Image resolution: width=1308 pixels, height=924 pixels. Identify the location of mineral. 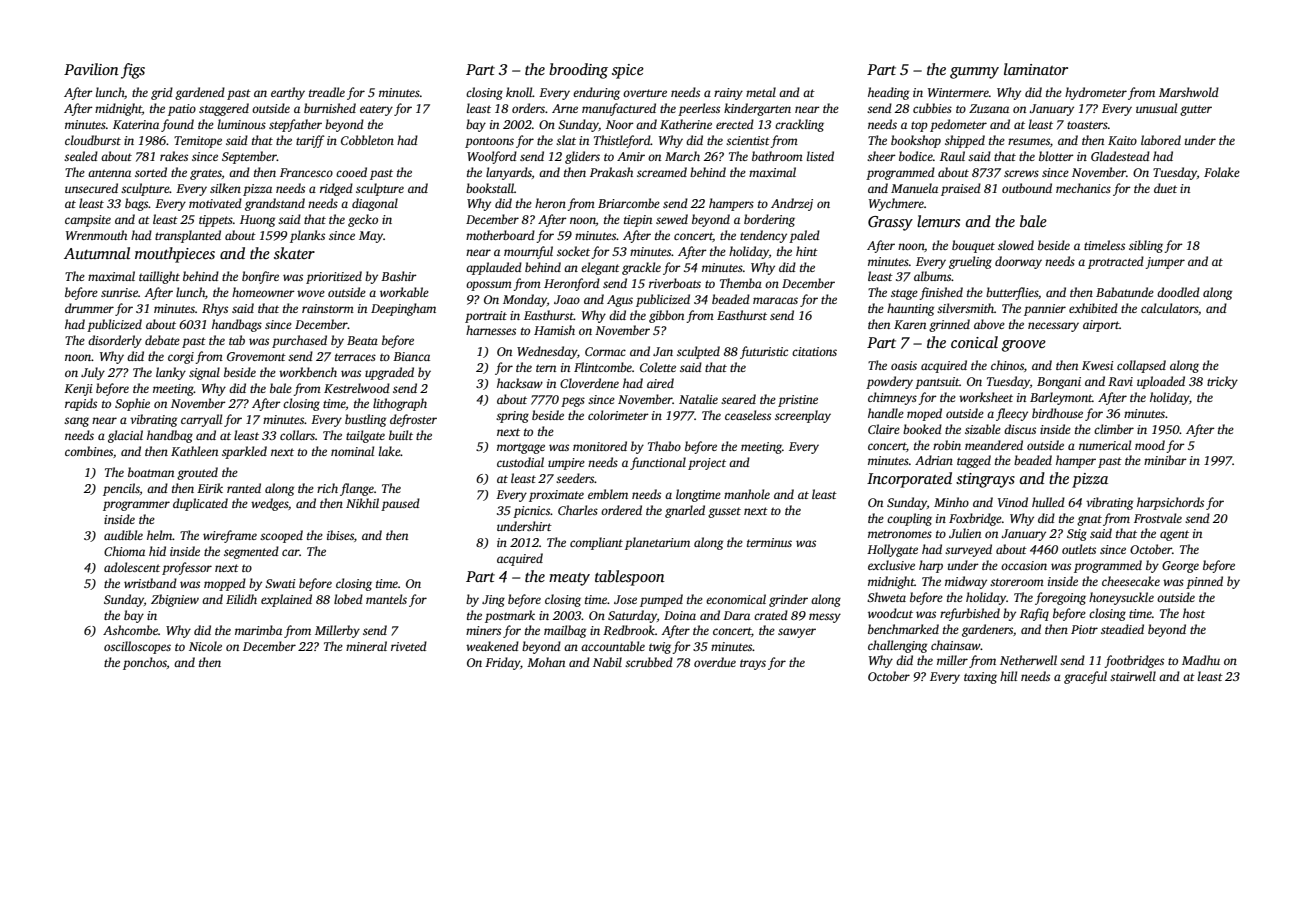
(366, 646).
